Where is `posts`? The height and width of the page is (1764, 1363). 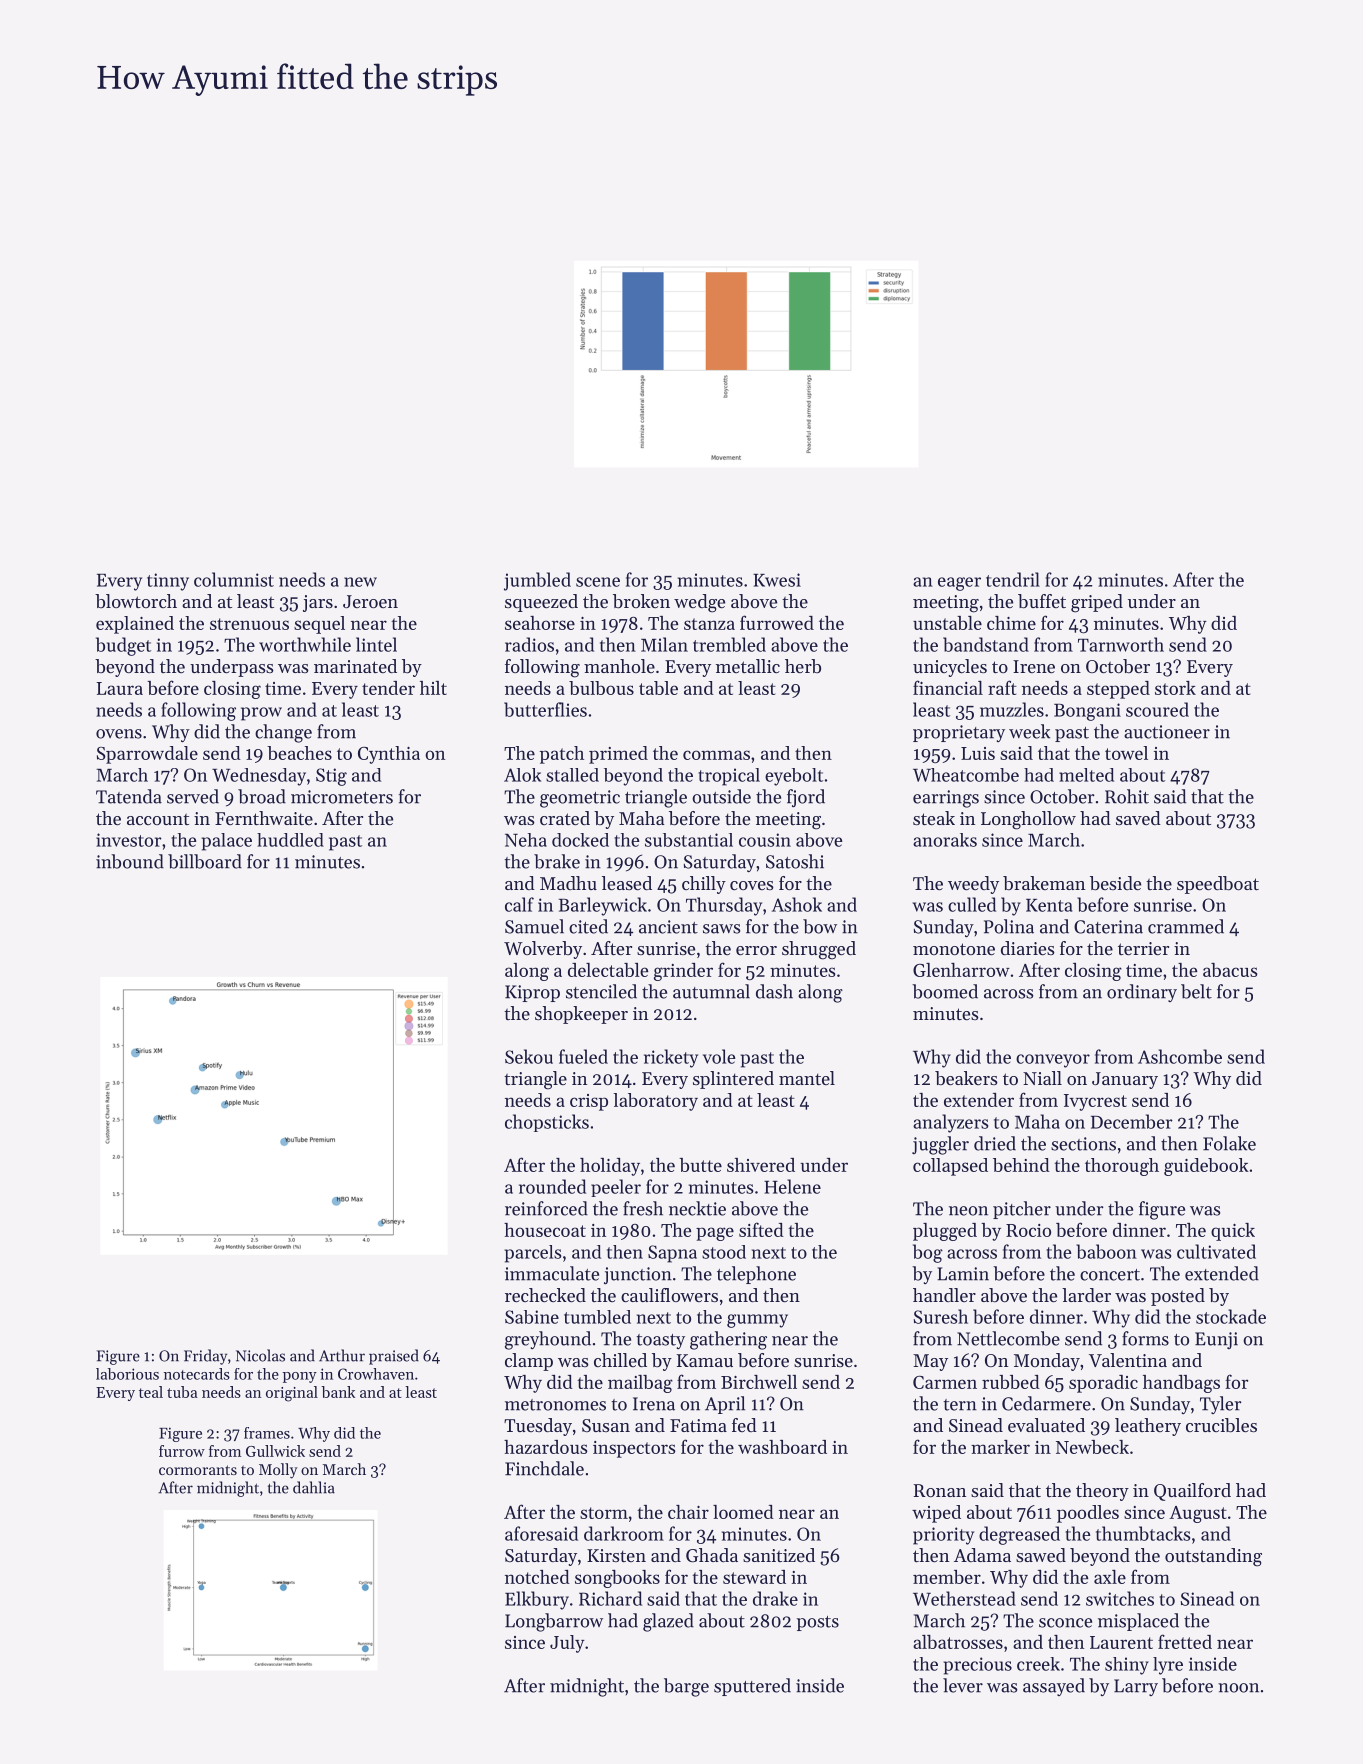
posts is located at coordinates (818, 1623).
